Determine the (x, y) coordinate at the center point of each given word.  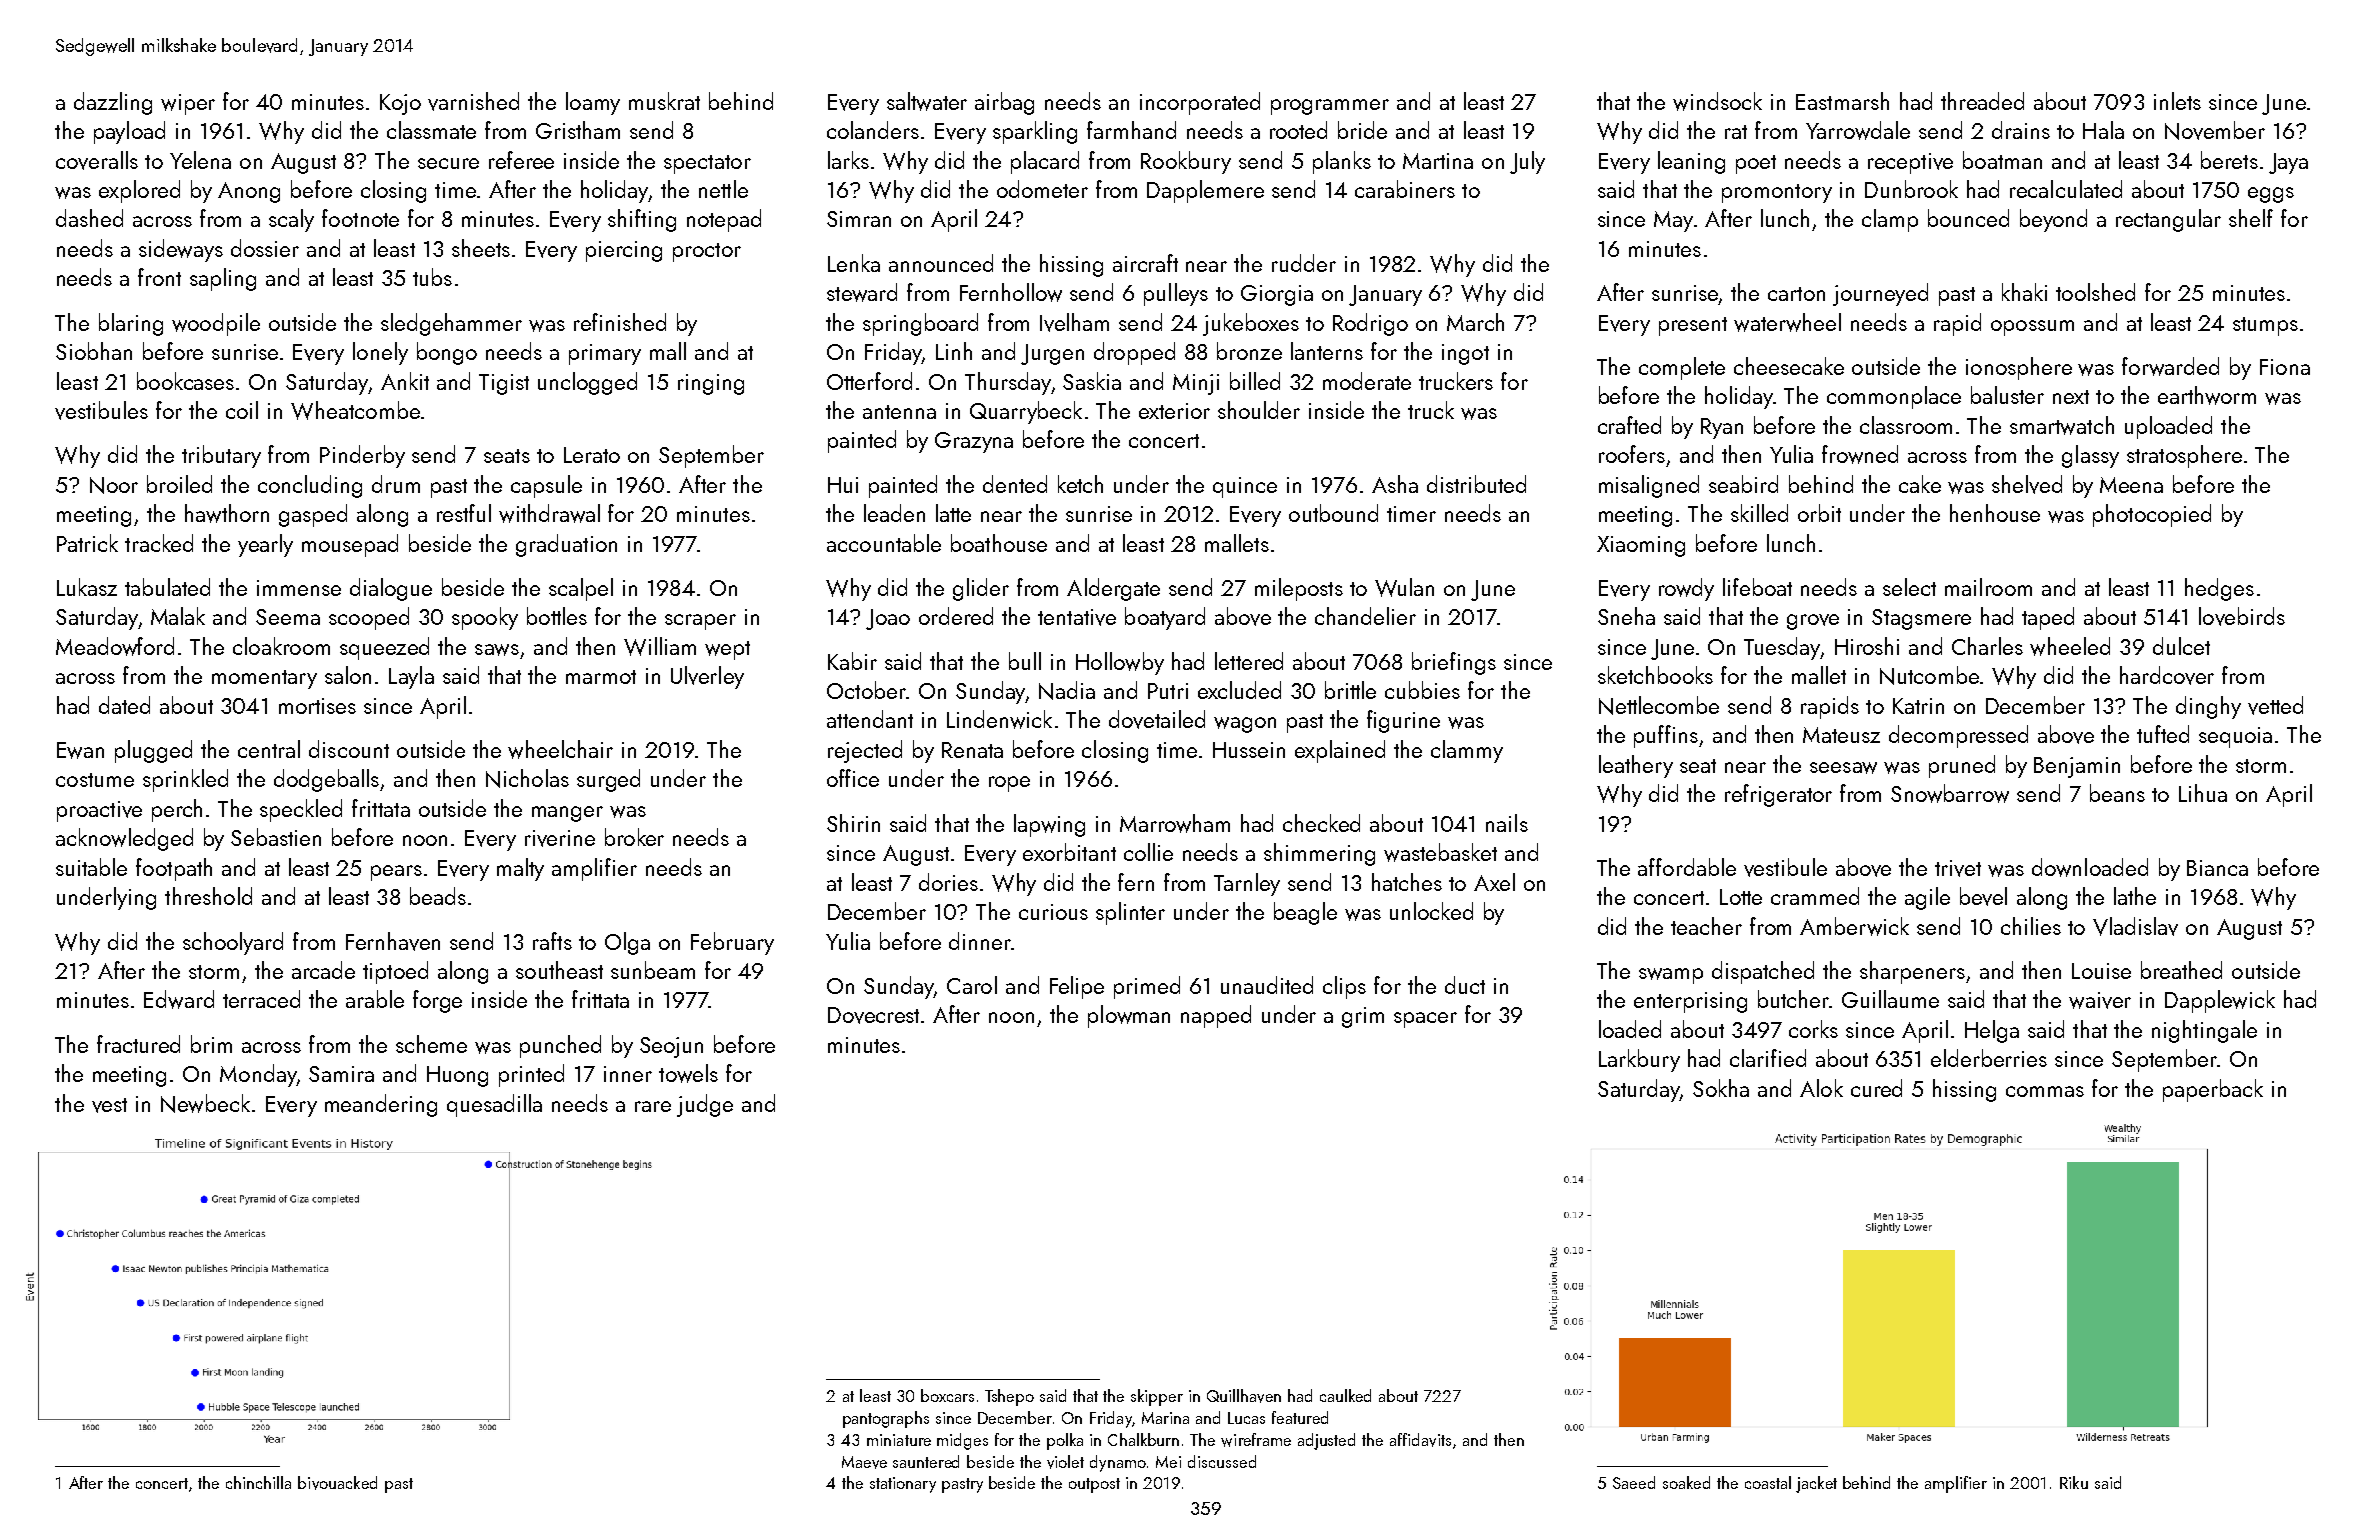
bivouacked (337, 1483)
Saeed (1634, 1482)
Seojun (671, 1047)
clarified (1768, 1058)
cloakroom (281, 646)
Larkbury (1639, 1060)
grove (1813, 622)
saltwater (927, 101)
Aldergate (1113, 589)
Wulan (1404, 587)
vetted (2275, 705)
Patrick (87, 543)
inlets (2177, 101)
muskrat (664, 101)
